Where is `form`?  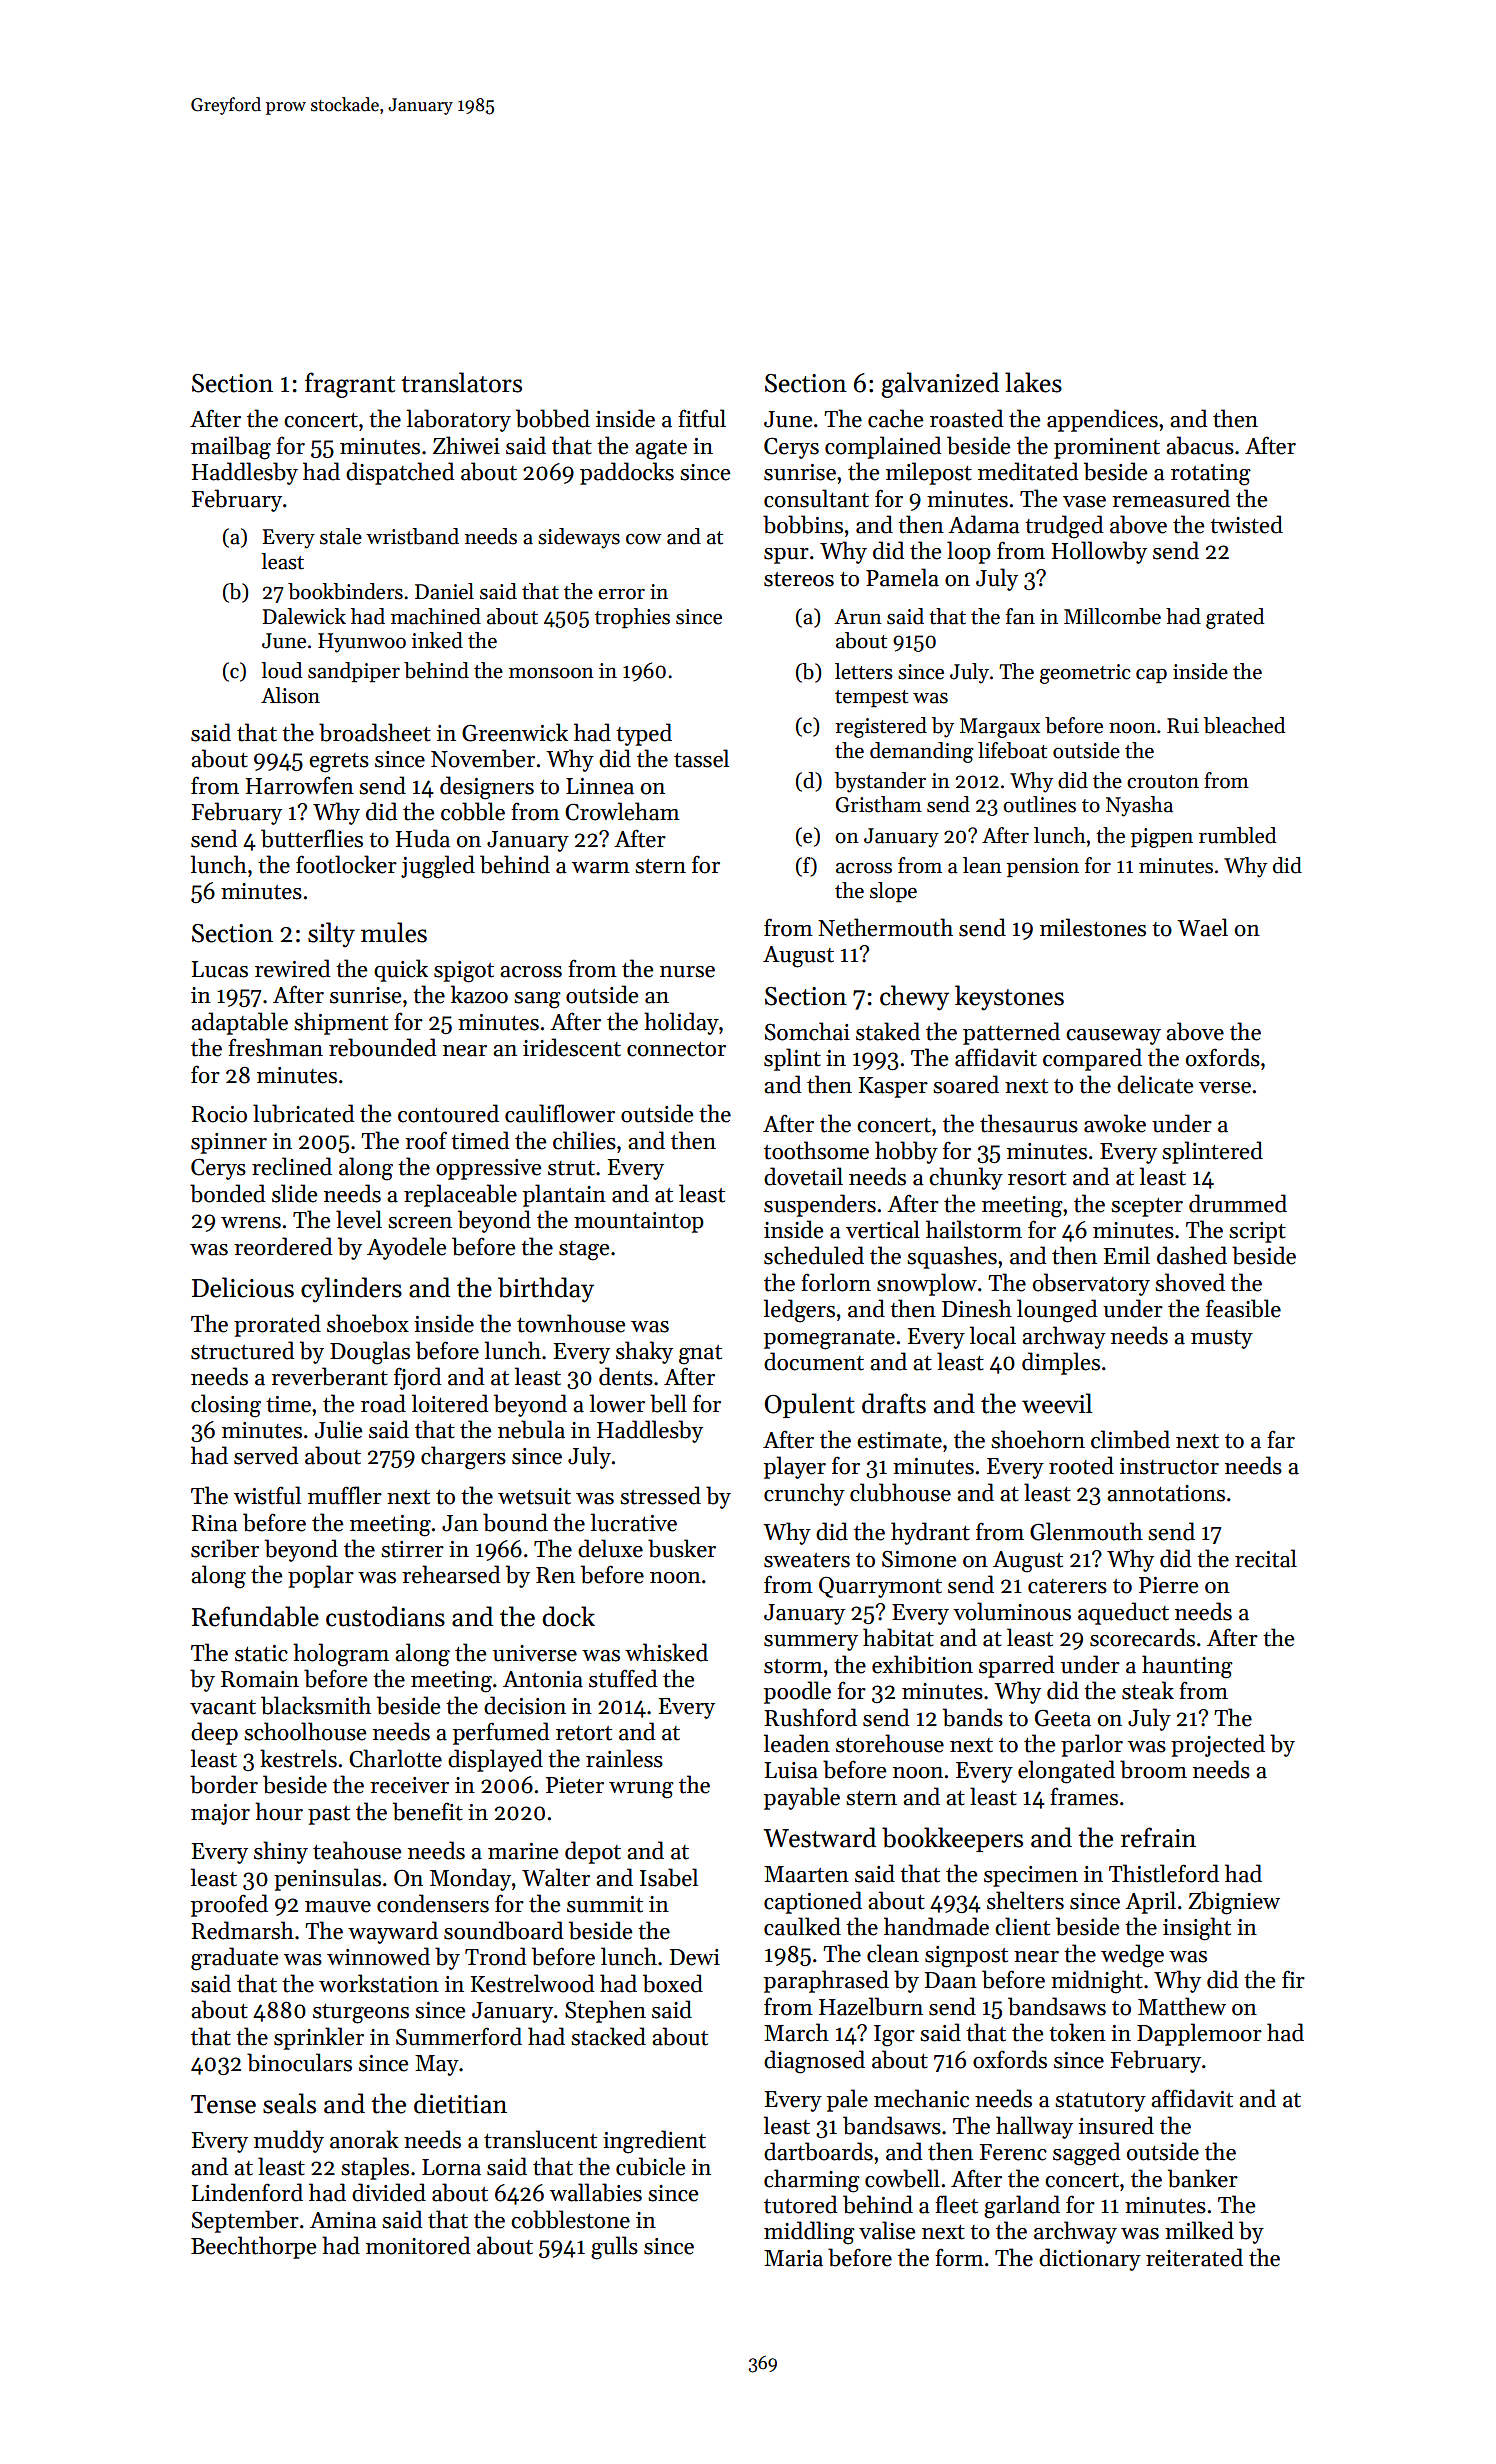 form is located at coordinates (959, 2257).
